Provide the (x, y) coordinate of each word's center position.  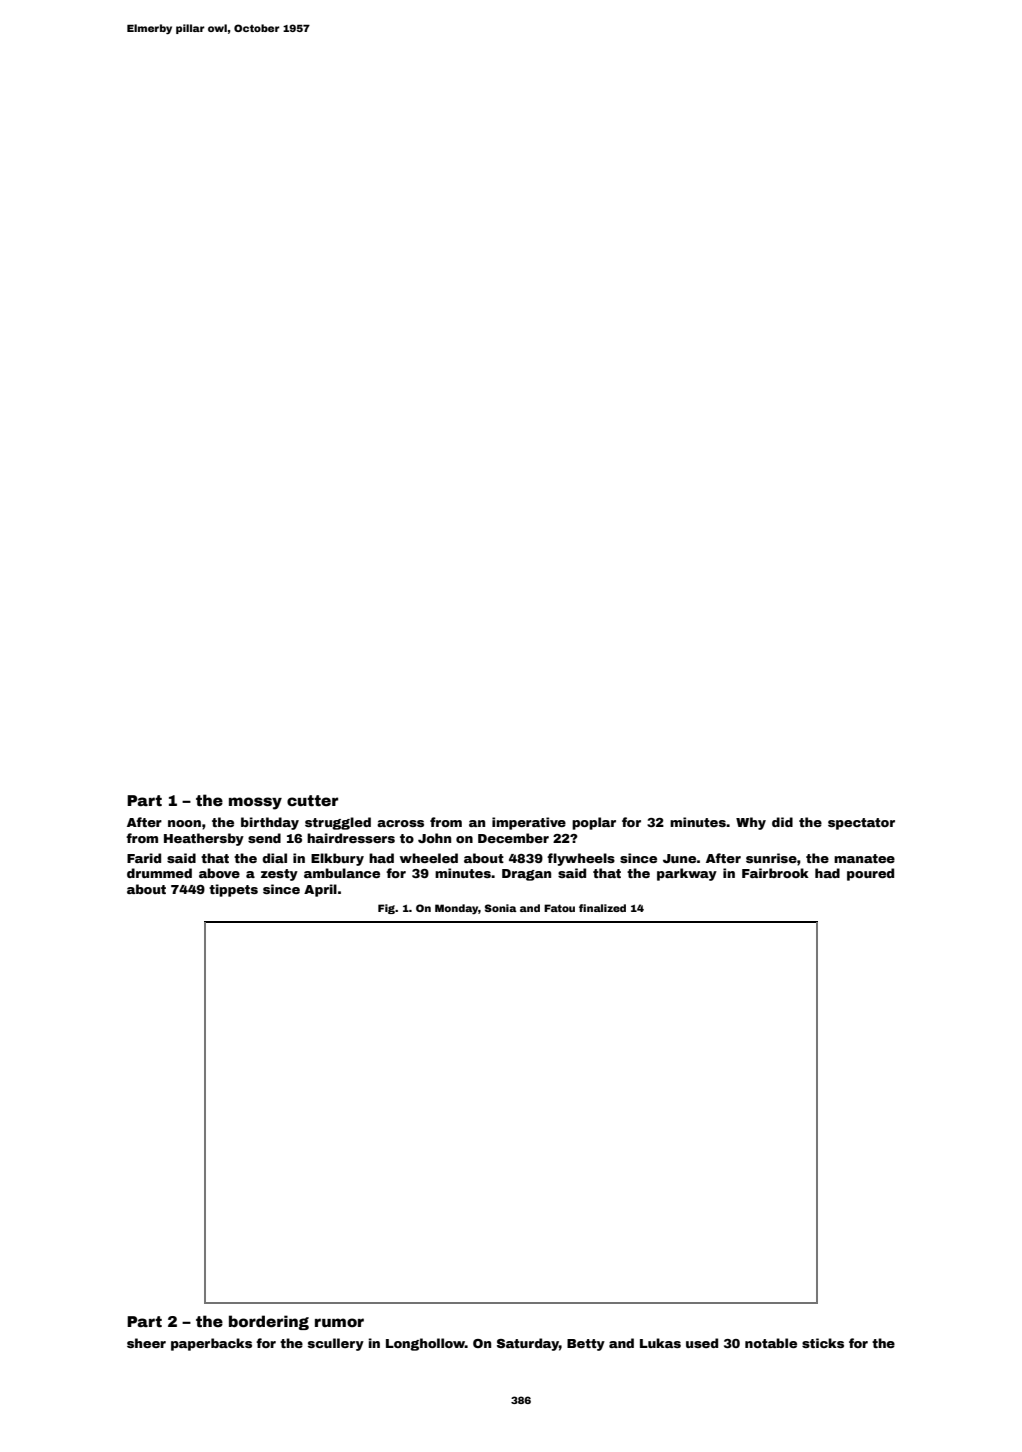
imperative (529, 823)
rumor (339, 1322)
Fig (386, 909)
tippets (233, 890)
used (702, 1343)
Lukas (660, 1343)
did (782, 822)
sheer (146, 1343)
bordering (269, 1322)
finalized (602, 908)
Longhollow (425, 1344)
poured (870, 874)
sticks (823, 1343)
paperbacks (211, 1344)
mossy (255, 803)
